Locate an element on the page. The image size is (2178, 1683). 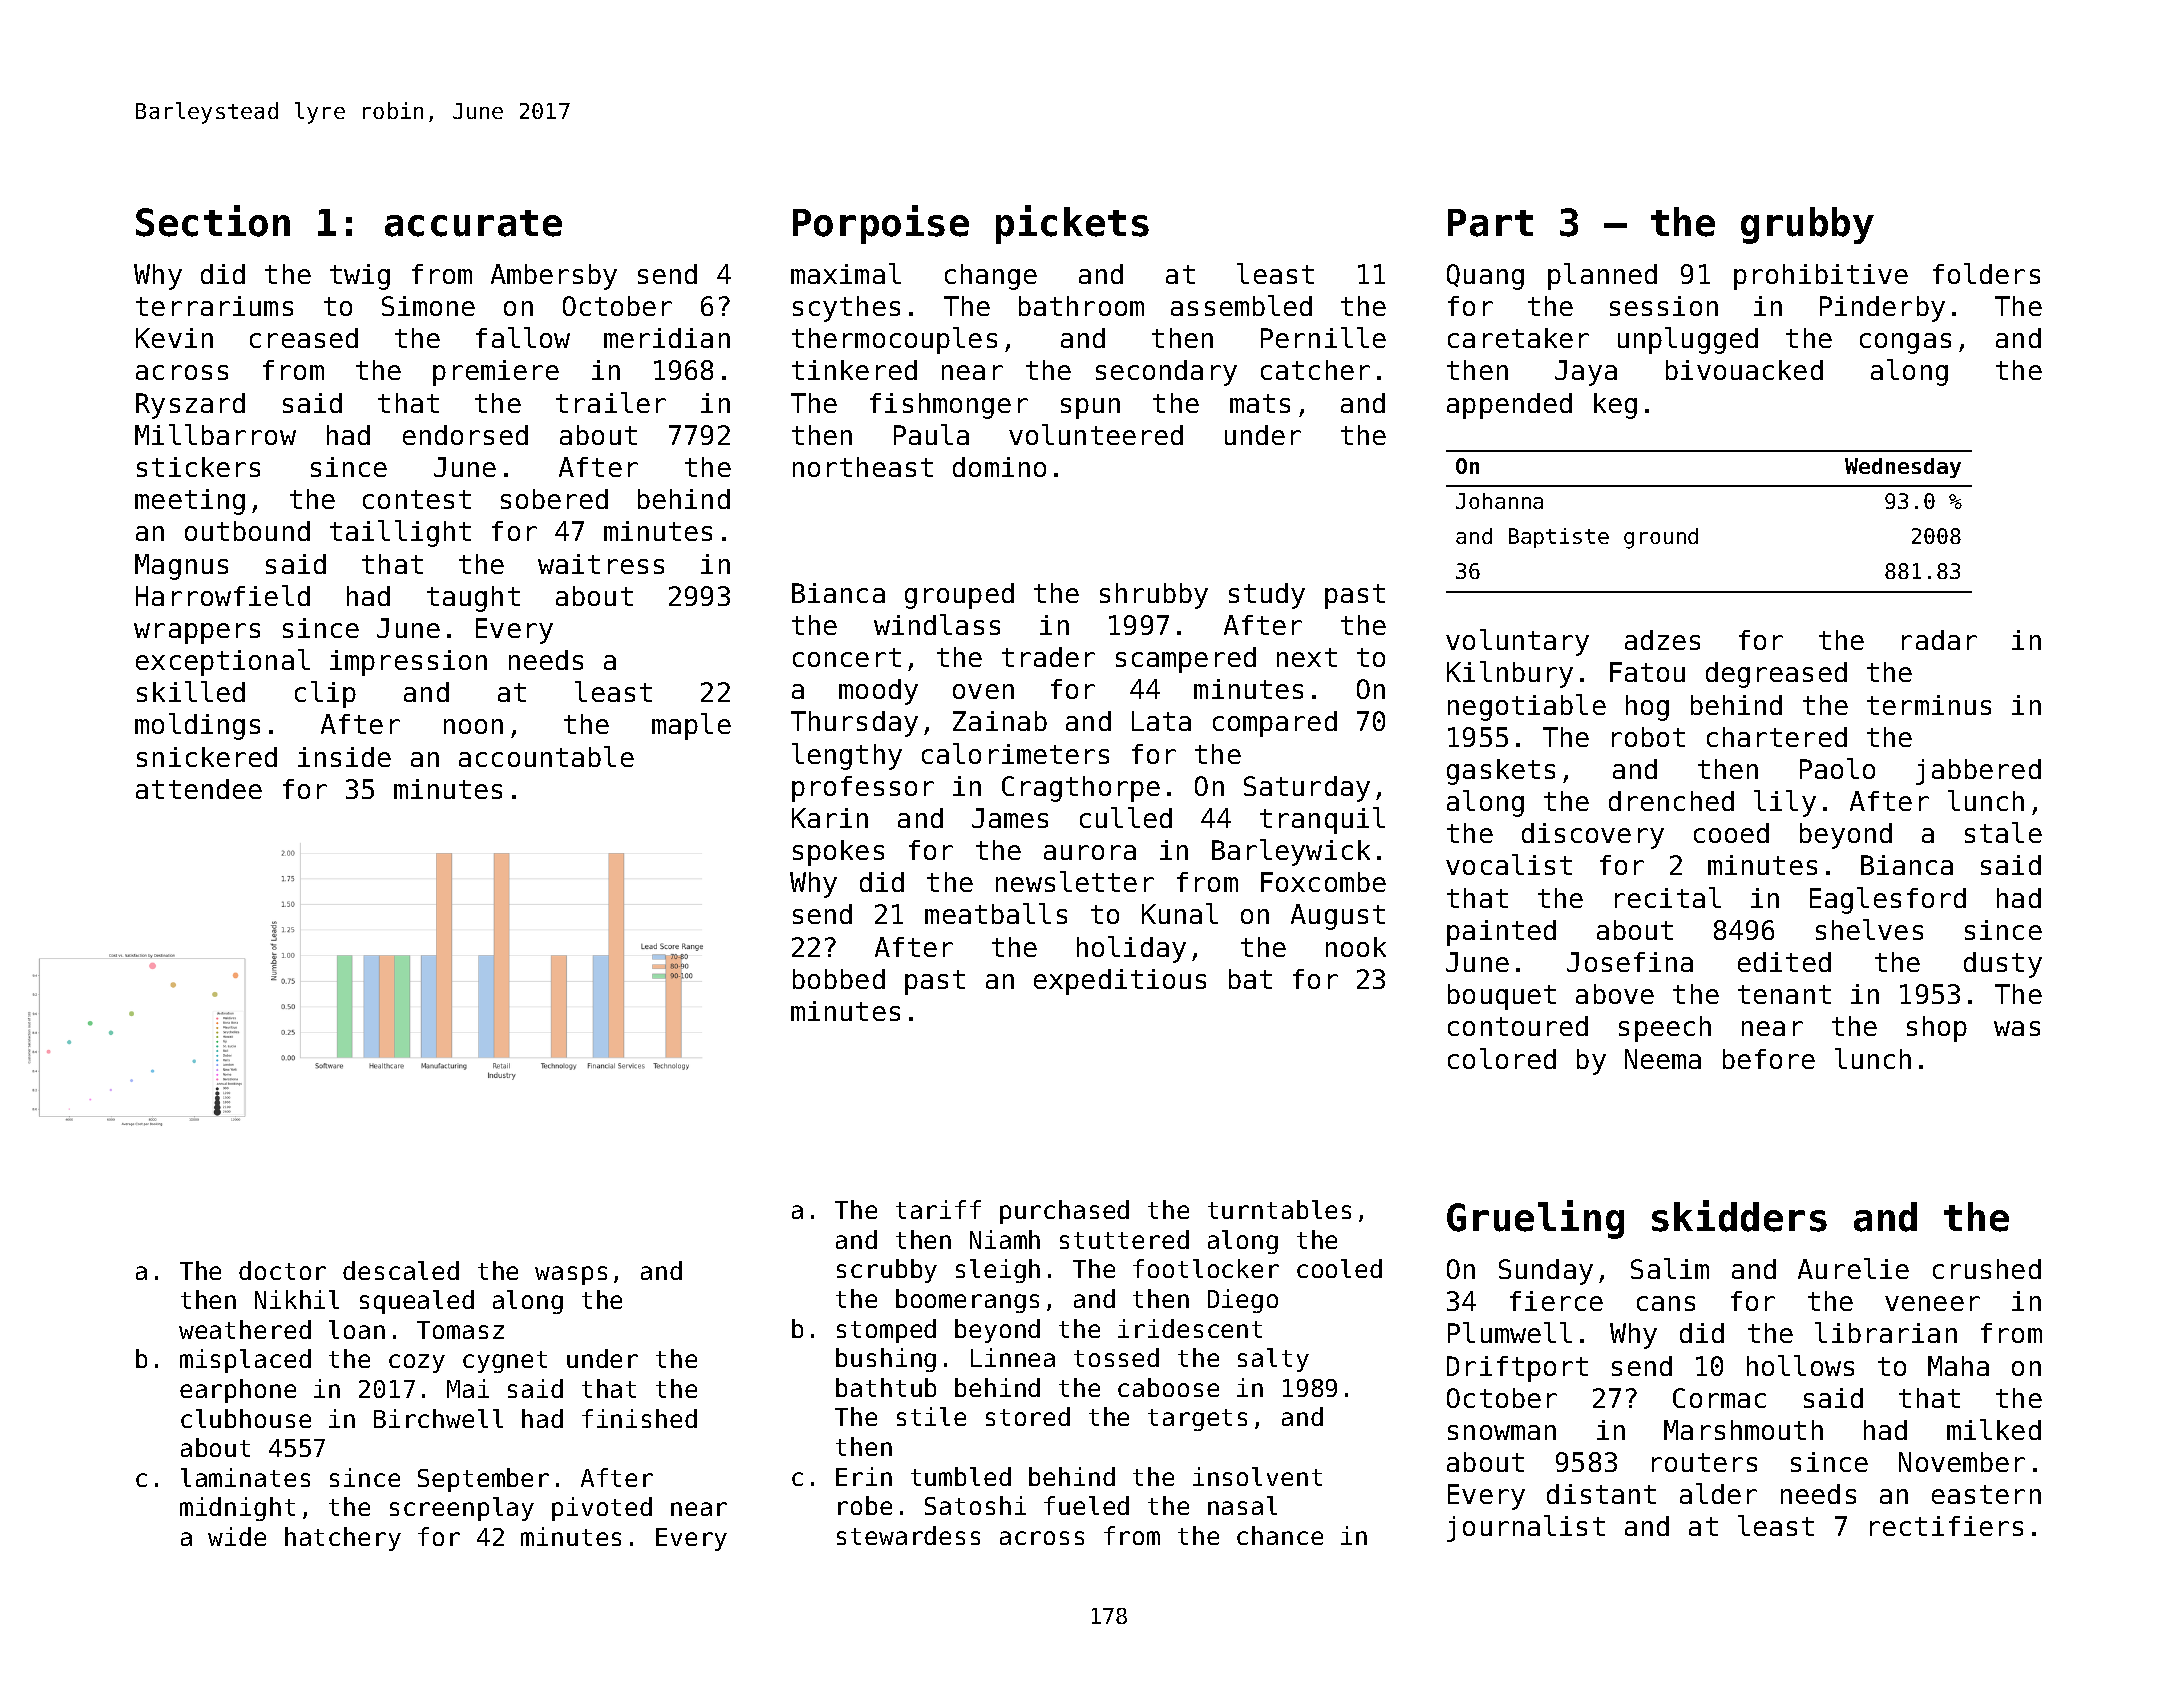
study is located at coordinates (1267, 596).
